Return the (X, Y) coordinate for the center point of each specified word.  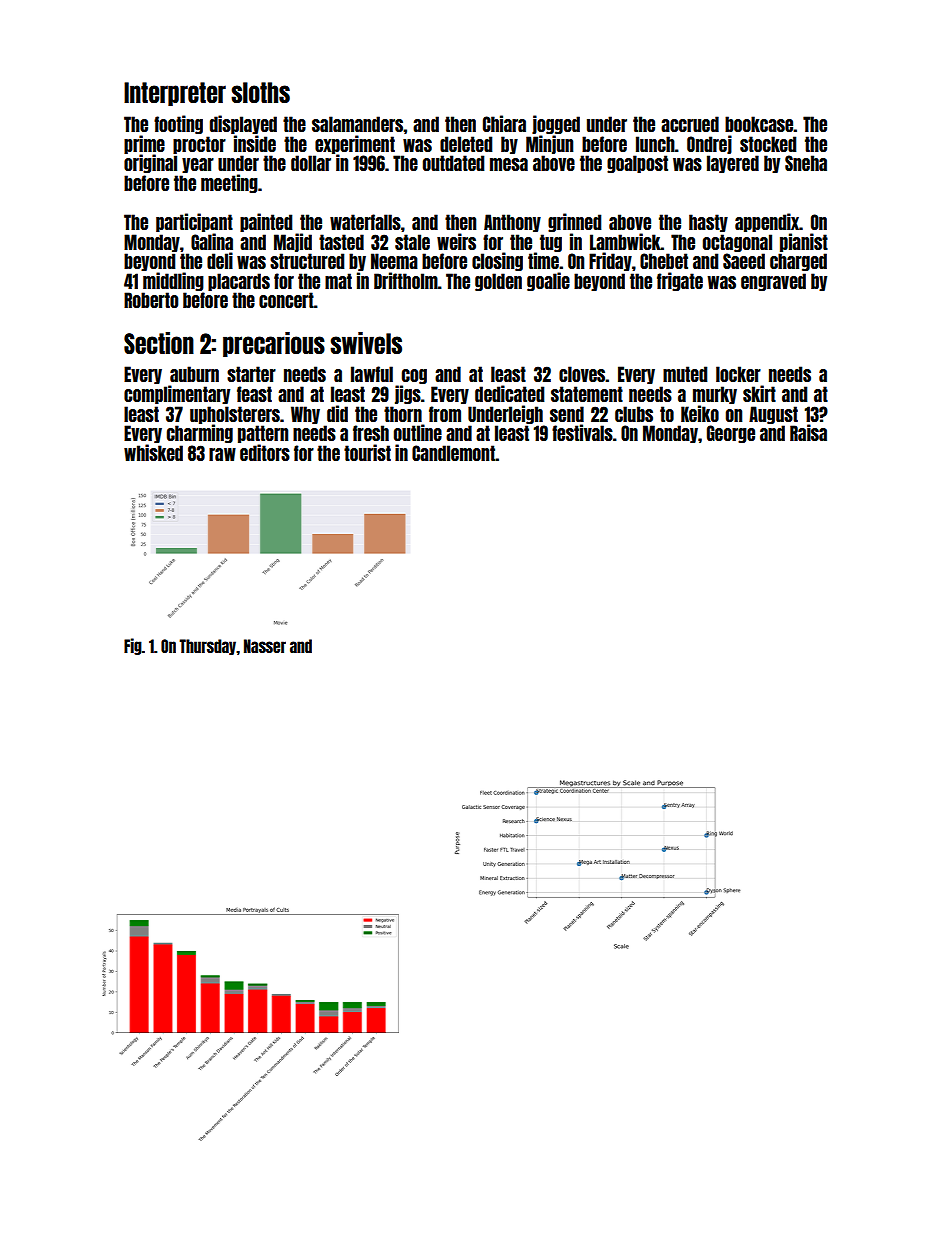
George (731, 434)
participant (194, 222)
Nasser (265, 646)
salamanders (358, 124)
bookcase (759, 124)
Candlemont (453, 453)
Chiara (504, 123)
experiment (355, 144)
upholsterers (235, 415)
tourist (367, 452)
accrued (690, 124)
